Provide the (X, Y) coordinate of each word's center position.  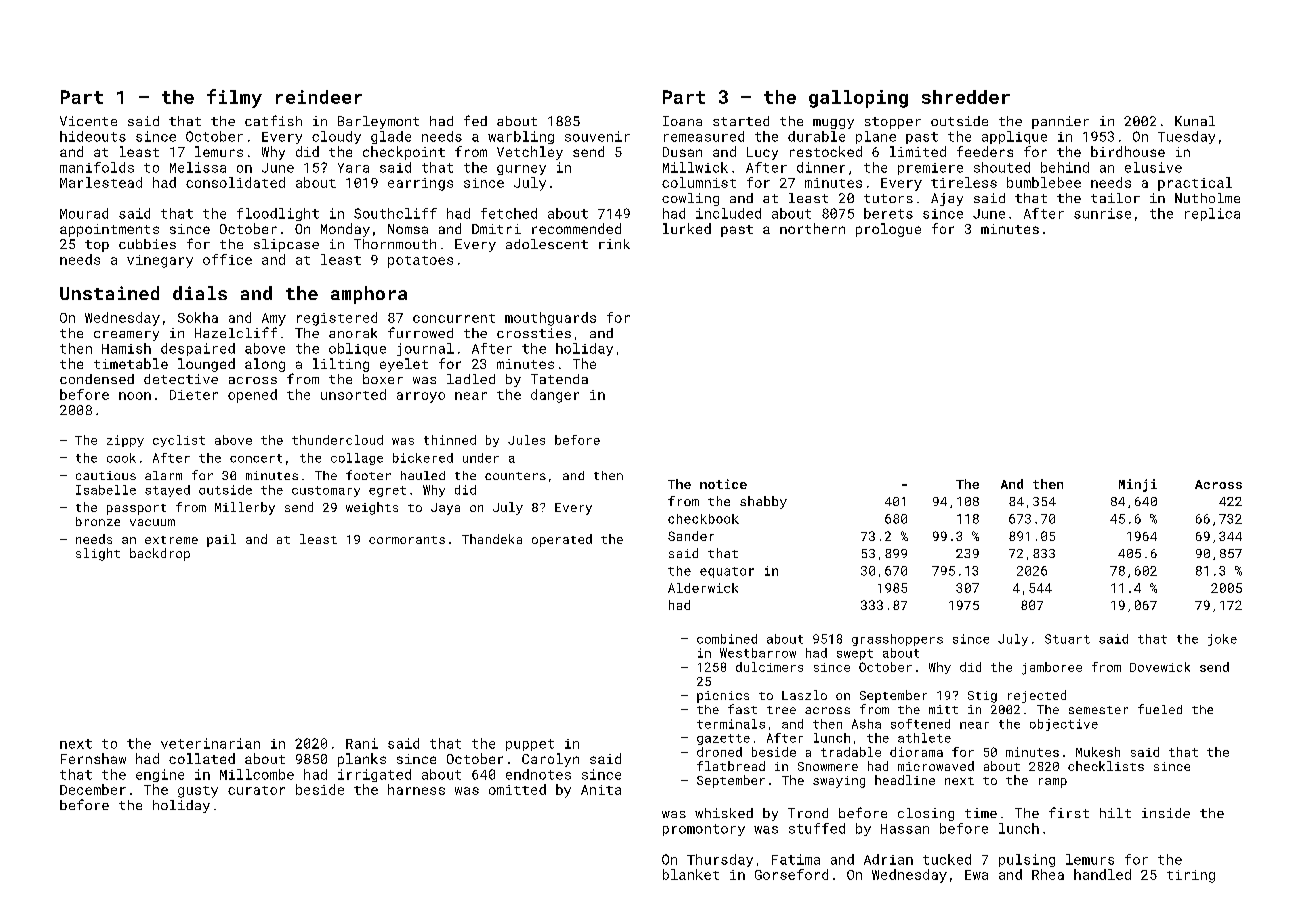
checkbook (703, 519)
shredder (966, 97)
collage (357, 459)
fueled (1160, 709)
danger (555, 396)
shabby (763, 502)
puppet (530, 745)
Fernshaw (93, 758)
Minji (1138, 485)
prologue (888, 230)
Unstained (109, 293)
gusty (198, 792)
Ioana (682, 121)
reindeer (319, 97)
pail (221, 540)
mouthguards (550, 319)
